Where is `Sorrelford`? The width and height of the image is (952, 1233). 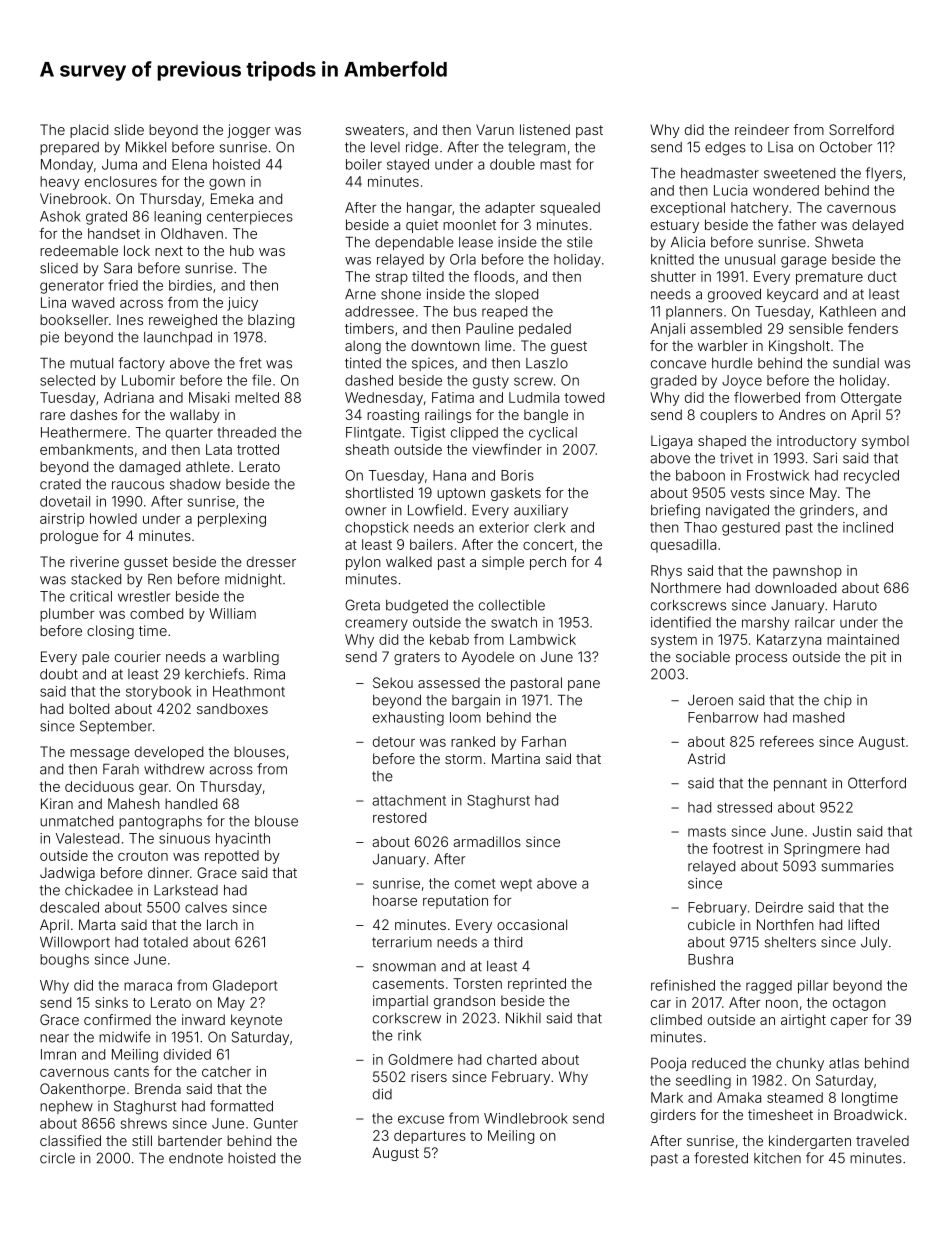
Sorrelford is located at coordinates (861, 129).
